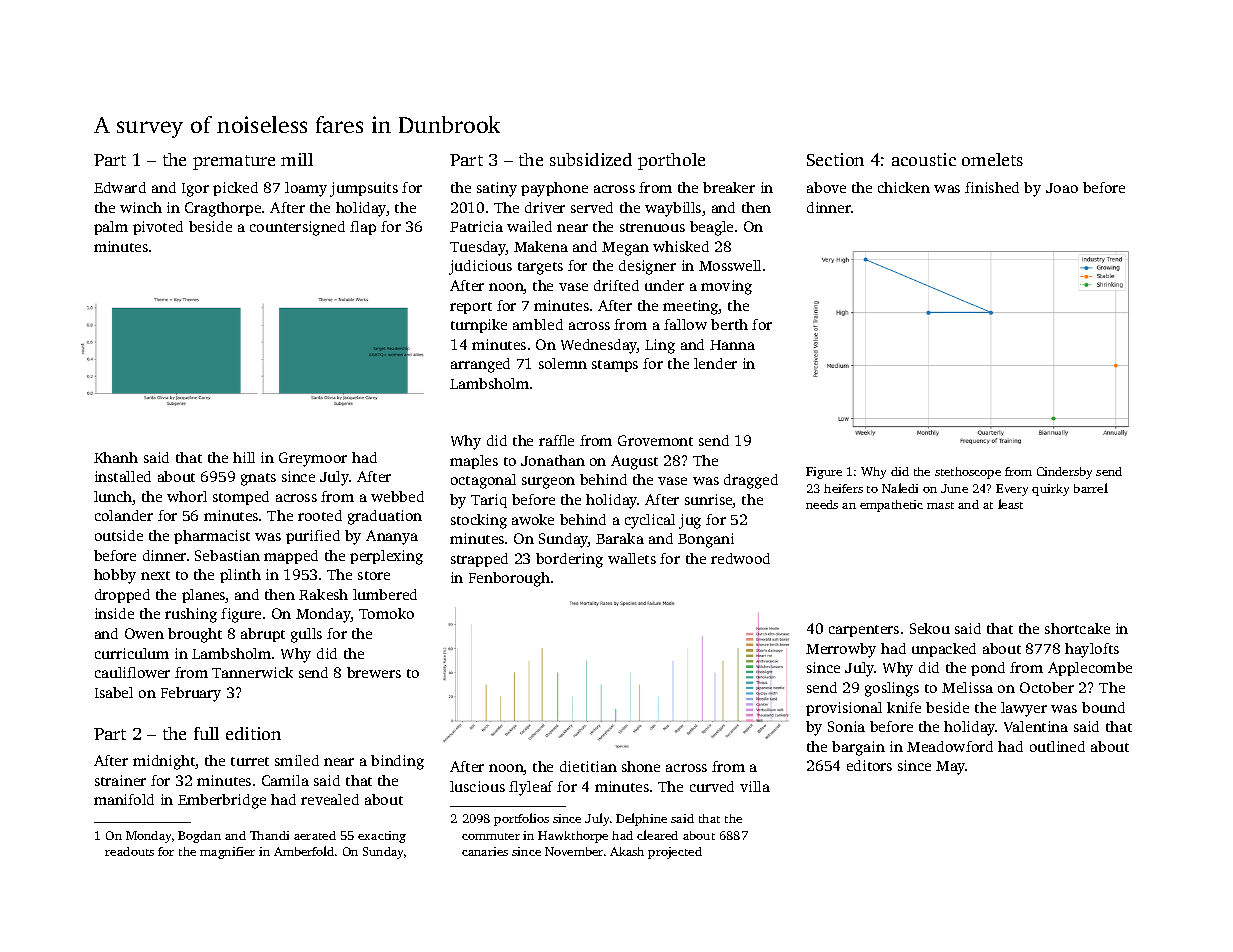 The height and width of the screenshot is (952, 1233). What do you see at coordinates (111, 228) in the screenshot?
I see `palm` at bounding box center [111, 228].
